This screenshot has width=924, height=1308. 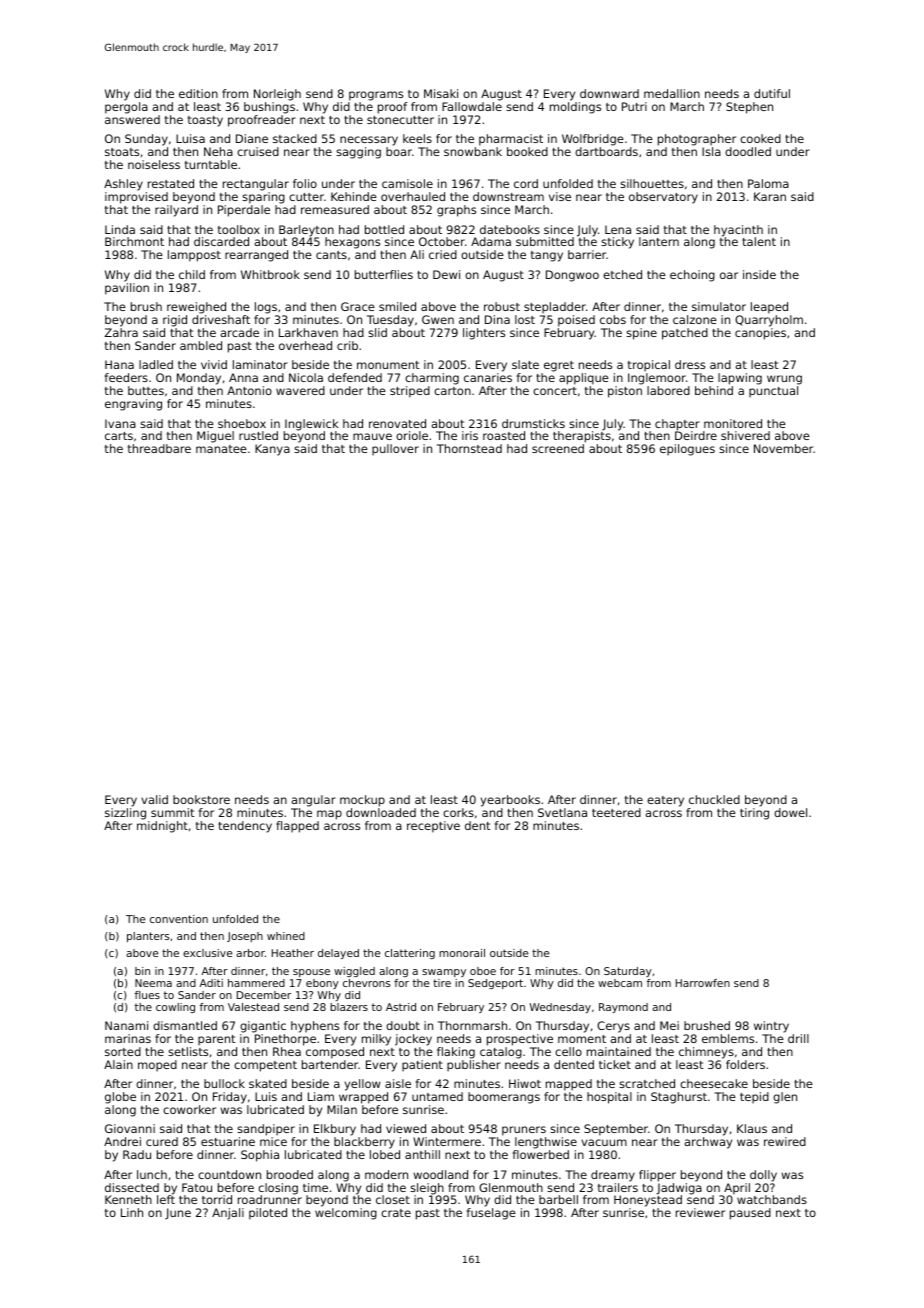 I want to click on snowbank, so click(x=473, y=151).
